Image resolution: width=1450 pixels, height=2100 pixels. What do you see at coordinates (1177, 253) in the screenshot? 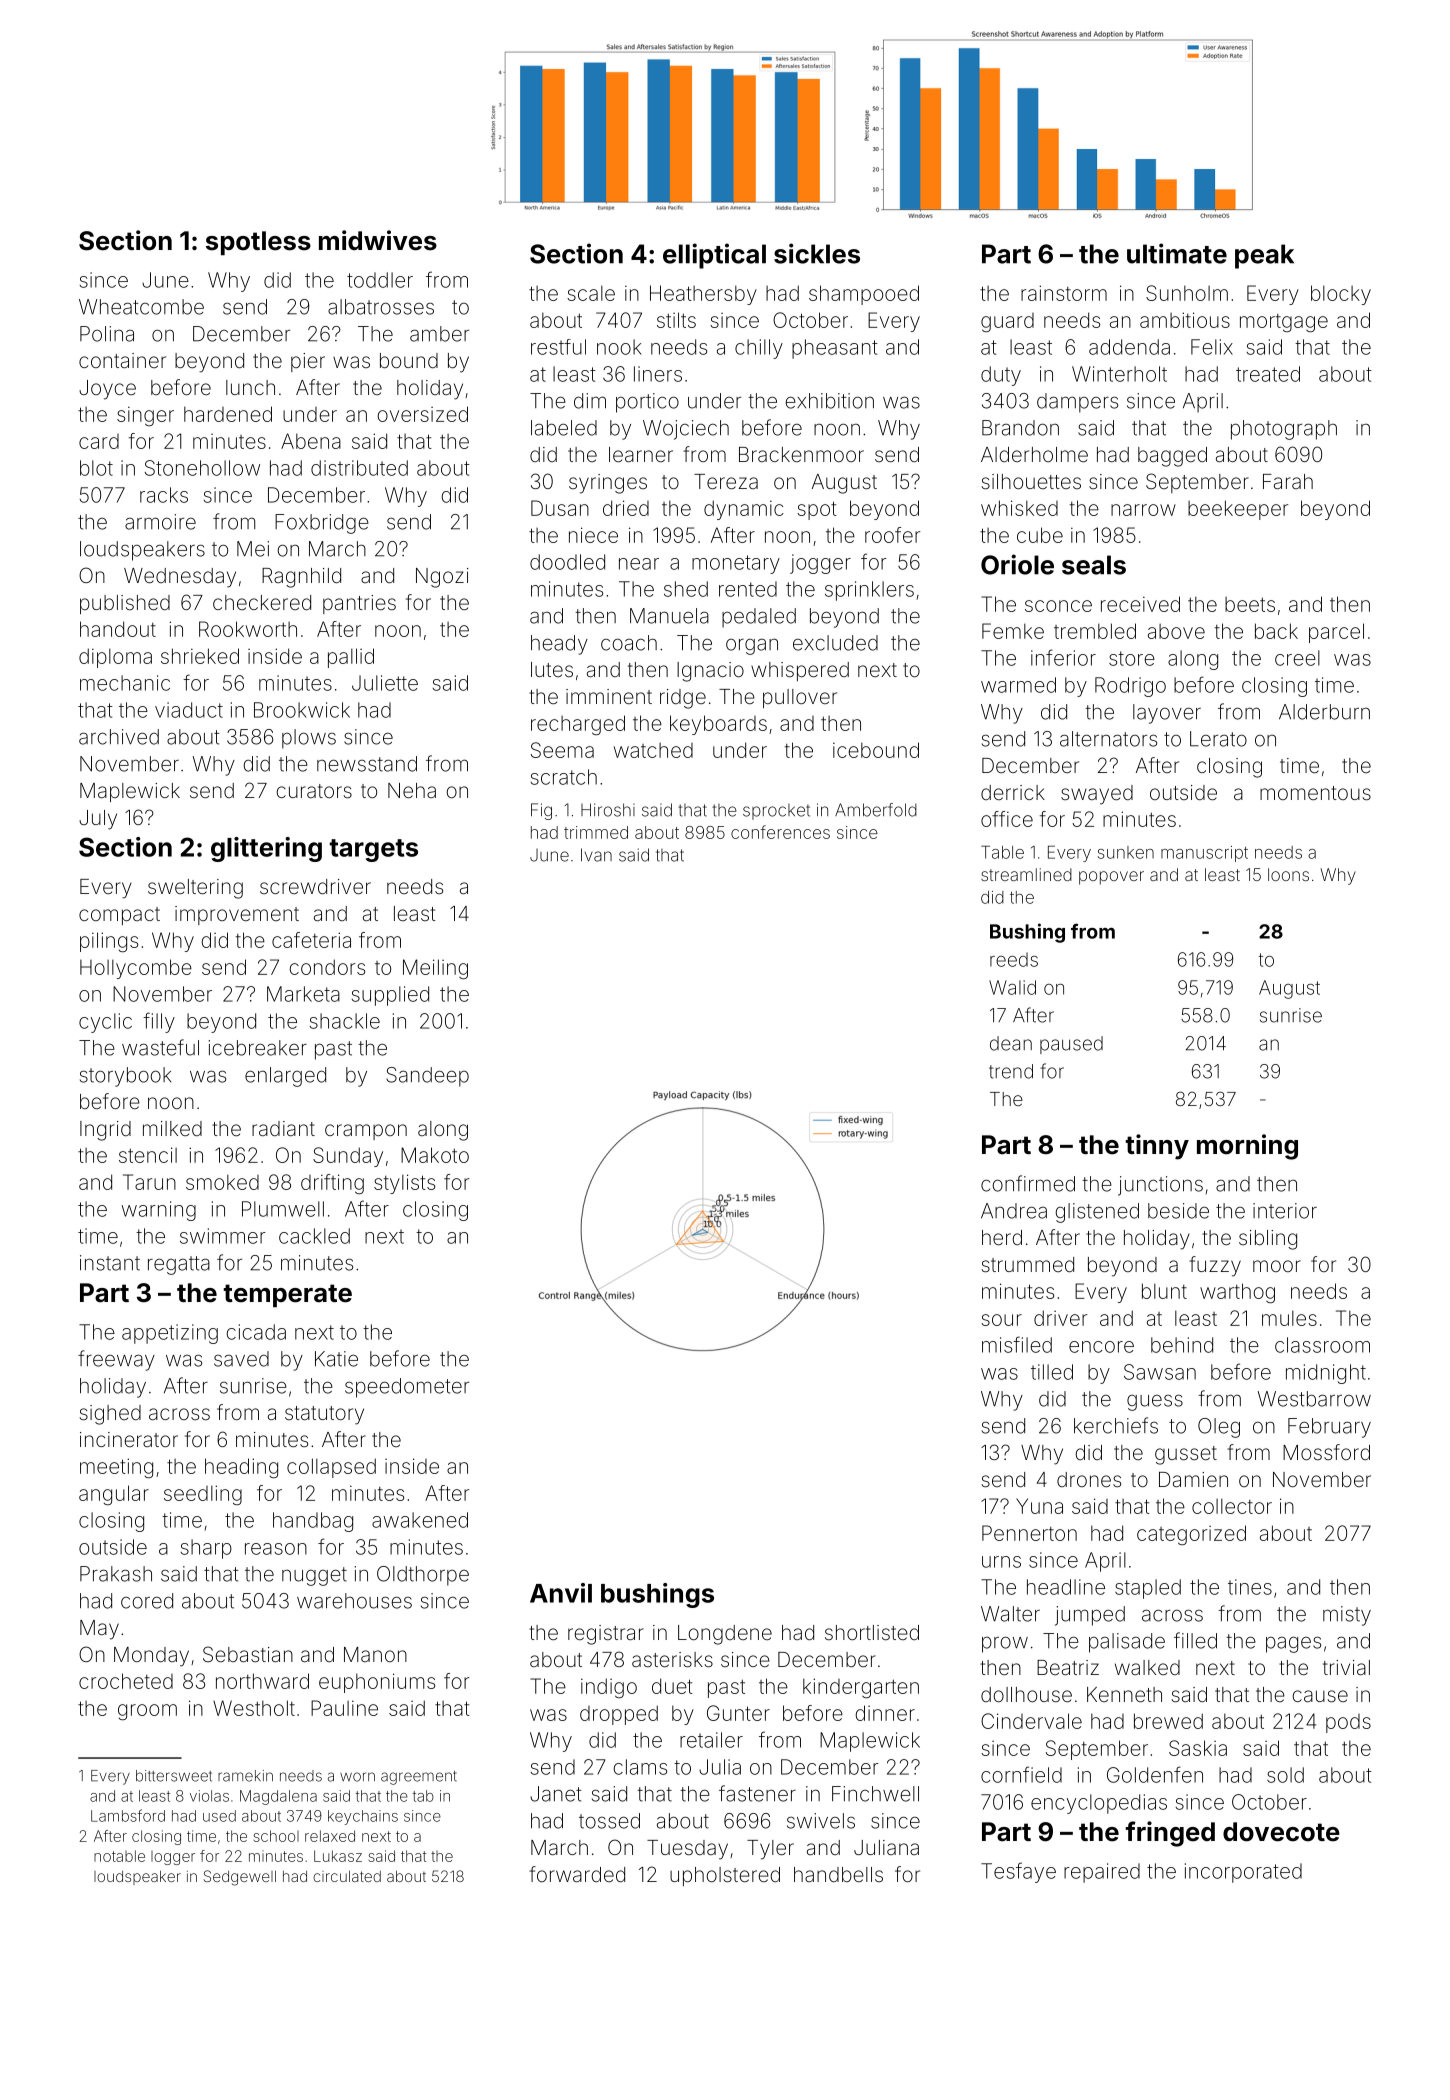
I see `ultimate` at bounding box center [1177, 253].
